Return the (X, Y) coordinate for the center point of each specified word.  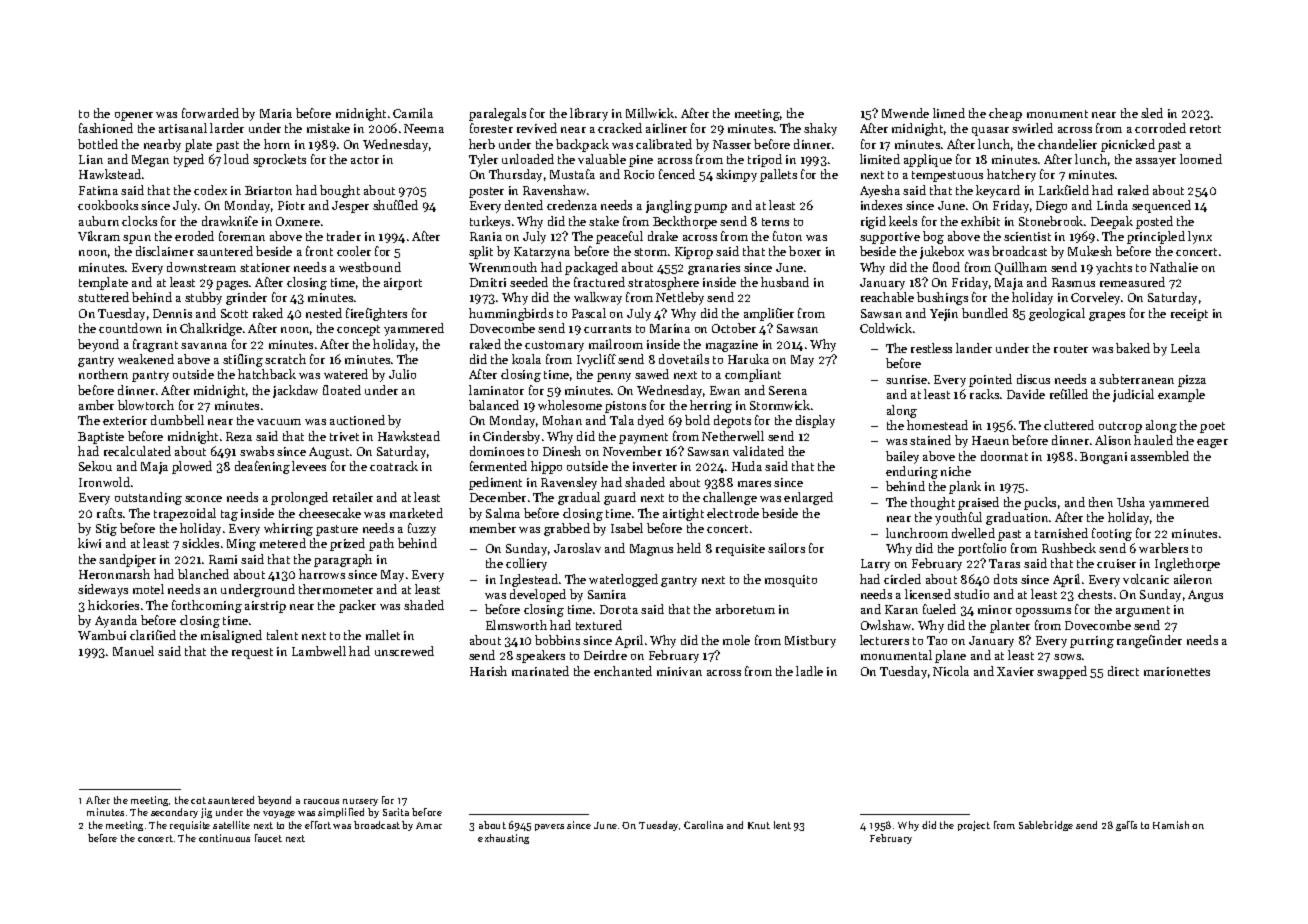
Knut (759, 825)
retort (1205, 129)
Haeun (990, 440)
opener (134, 116)
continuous (224, 838)
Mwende (905, 113)
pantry (150, 376)
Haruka (748, 359)
